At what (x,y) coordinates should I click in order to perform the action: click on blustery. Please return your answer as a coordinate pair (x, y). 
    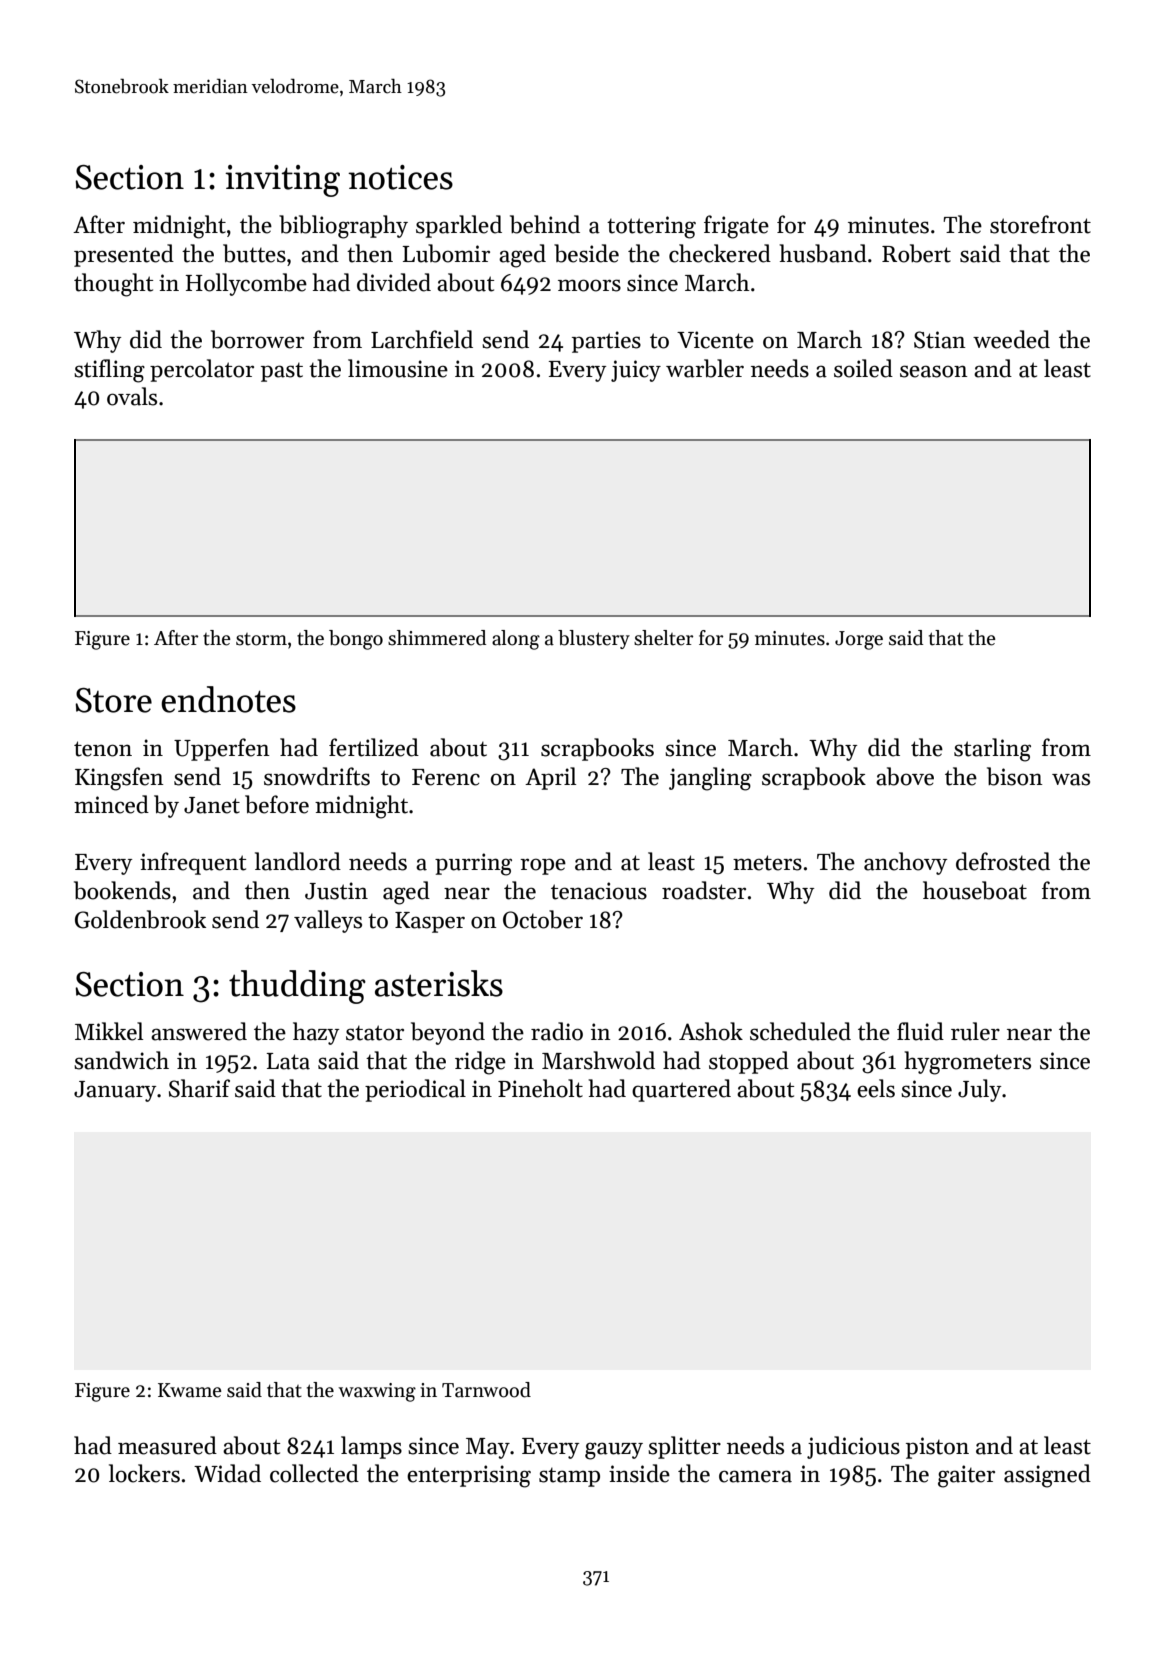
    Looking at the image, I should click on (594, 639).
